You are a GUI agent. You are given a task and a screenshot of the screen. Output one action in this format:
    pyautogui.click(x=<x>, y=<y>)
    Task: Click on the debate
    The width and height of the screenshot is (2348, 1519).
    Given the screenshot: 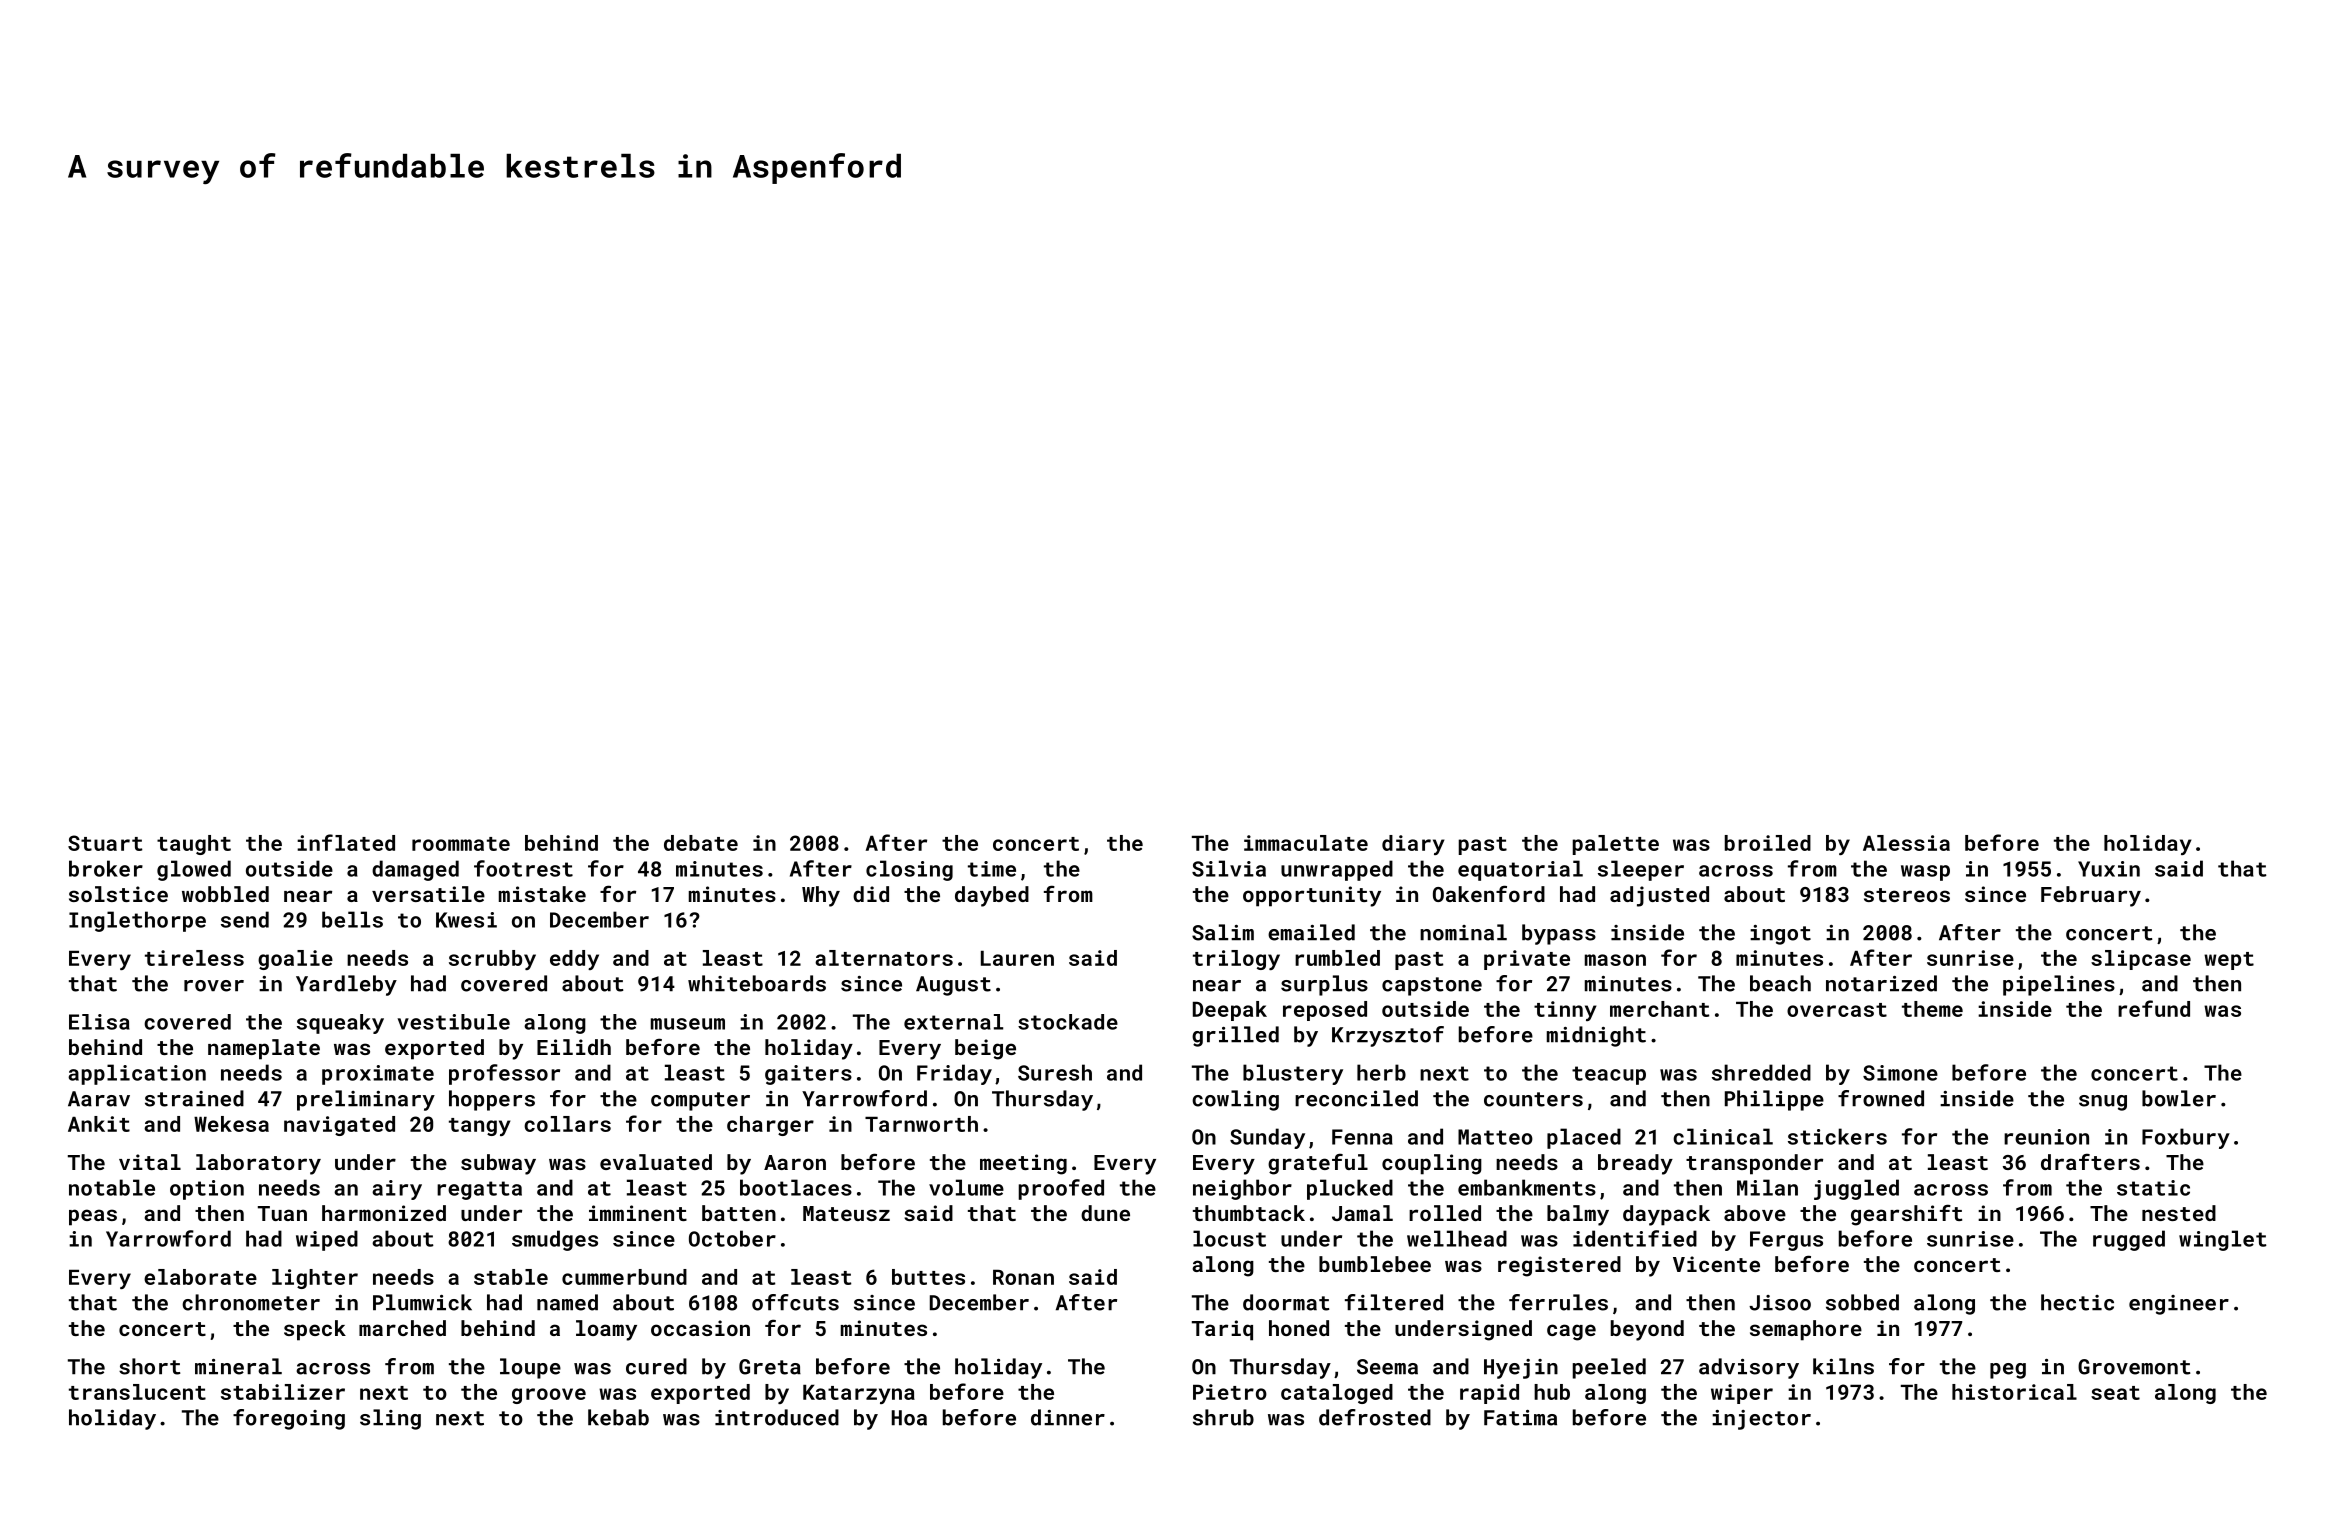 What is the action you would take?
    pyautogui.click(x=701, y=843)
